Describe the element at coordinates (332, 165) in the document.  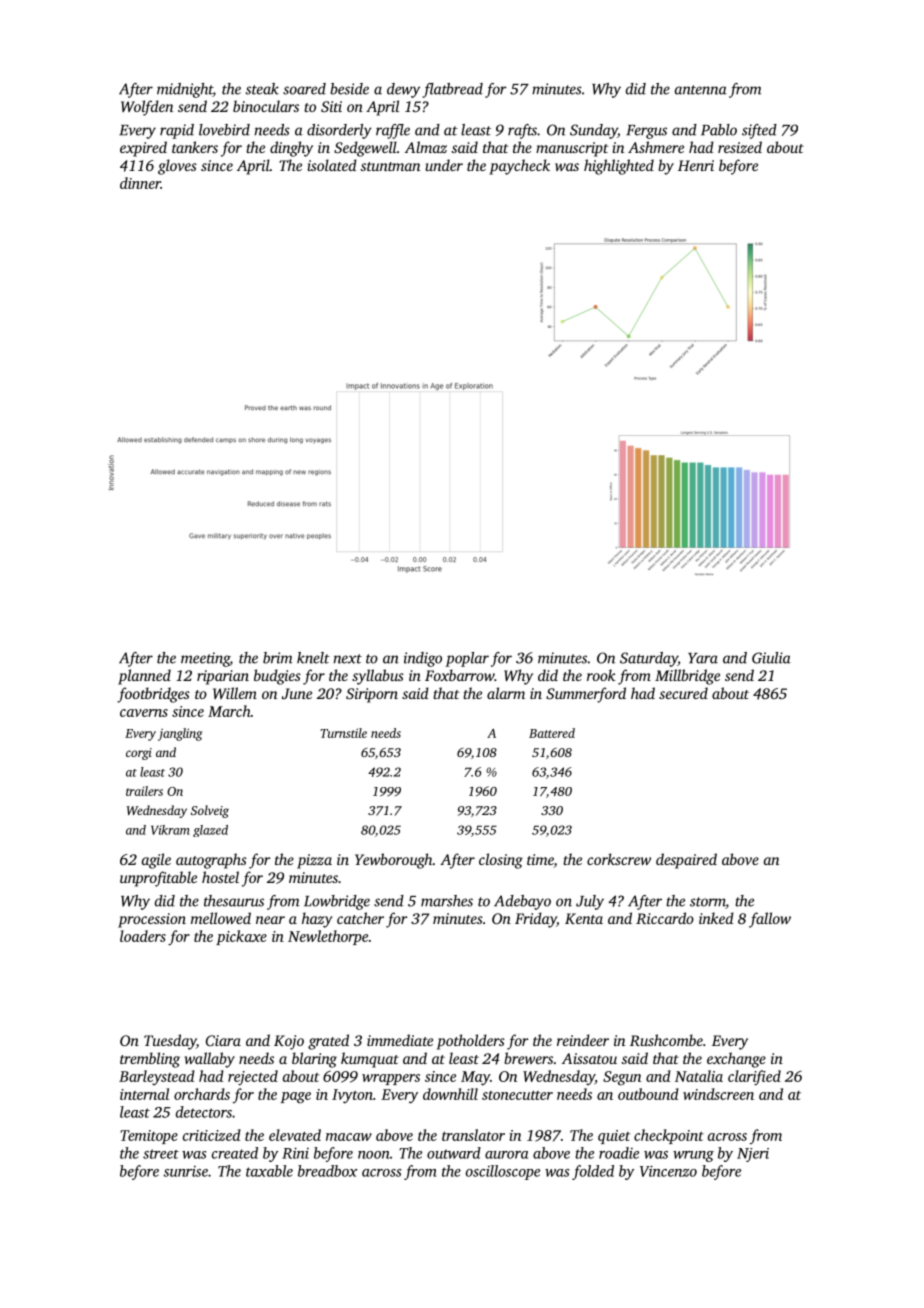
I see `isolated` at that location.
